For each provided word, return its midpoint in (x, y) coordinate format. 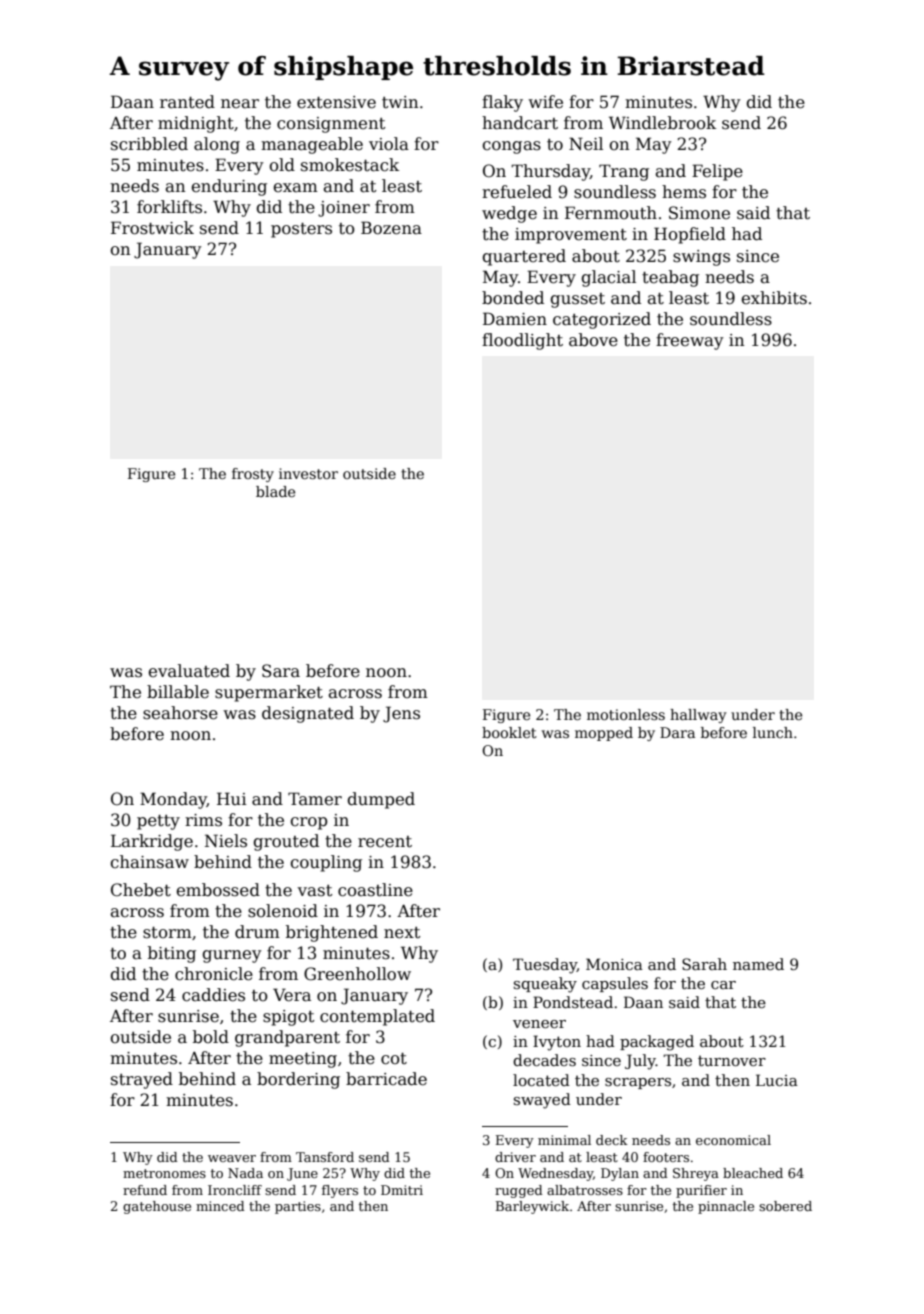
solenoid (283, 911)
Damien (515, 319)
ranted (187, 102)
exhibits (774, 298)
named (758, 964)
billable (178, 692)
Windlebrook (662, 123)
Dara (677, 732)
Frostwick (152, 228)
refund (145, 1190)
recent (385, 842)
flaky (502, 103)
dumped (381, 800)
